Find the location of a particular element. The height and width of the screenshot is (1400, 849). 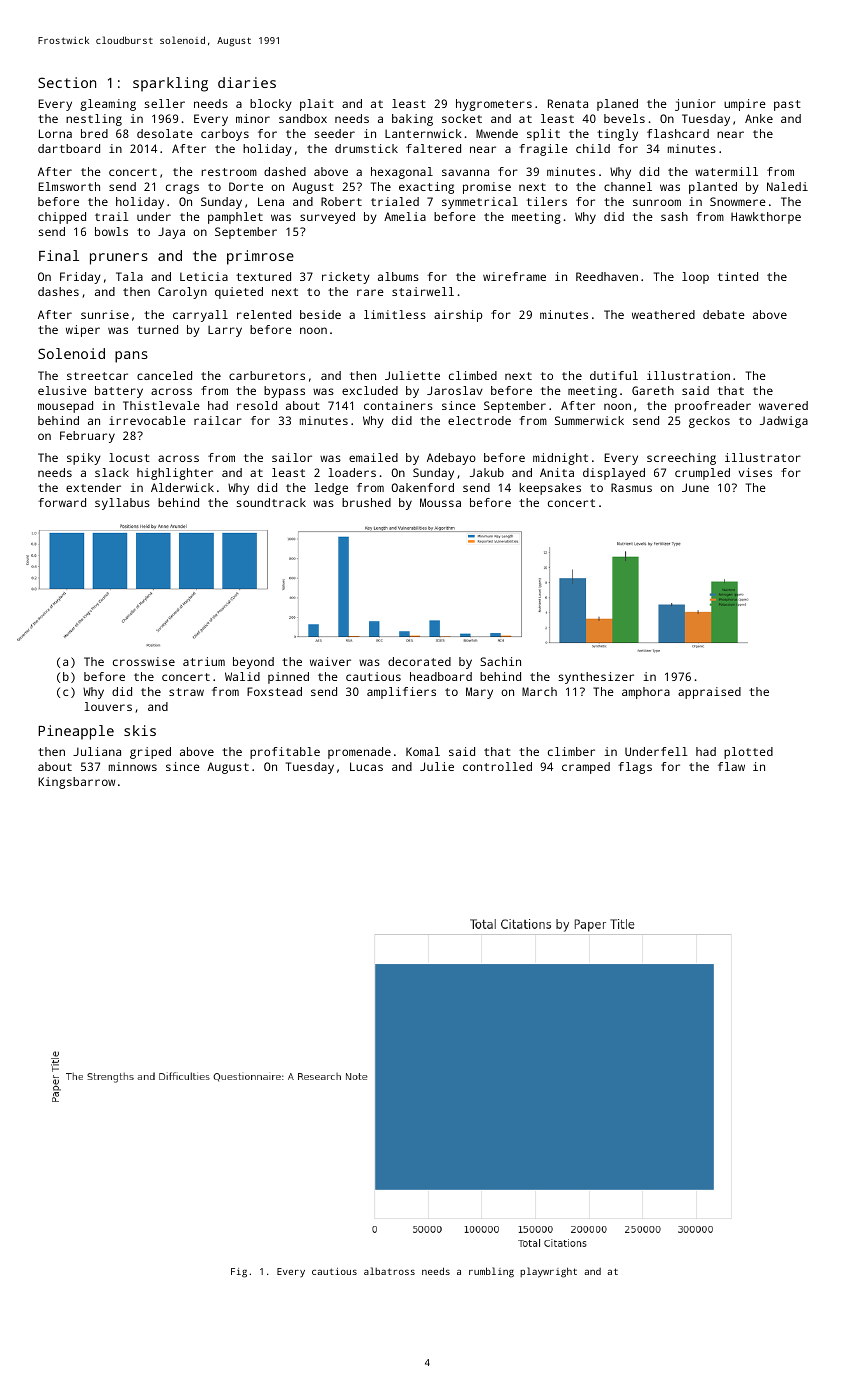

railcar is located at coordinates (218, 420).
